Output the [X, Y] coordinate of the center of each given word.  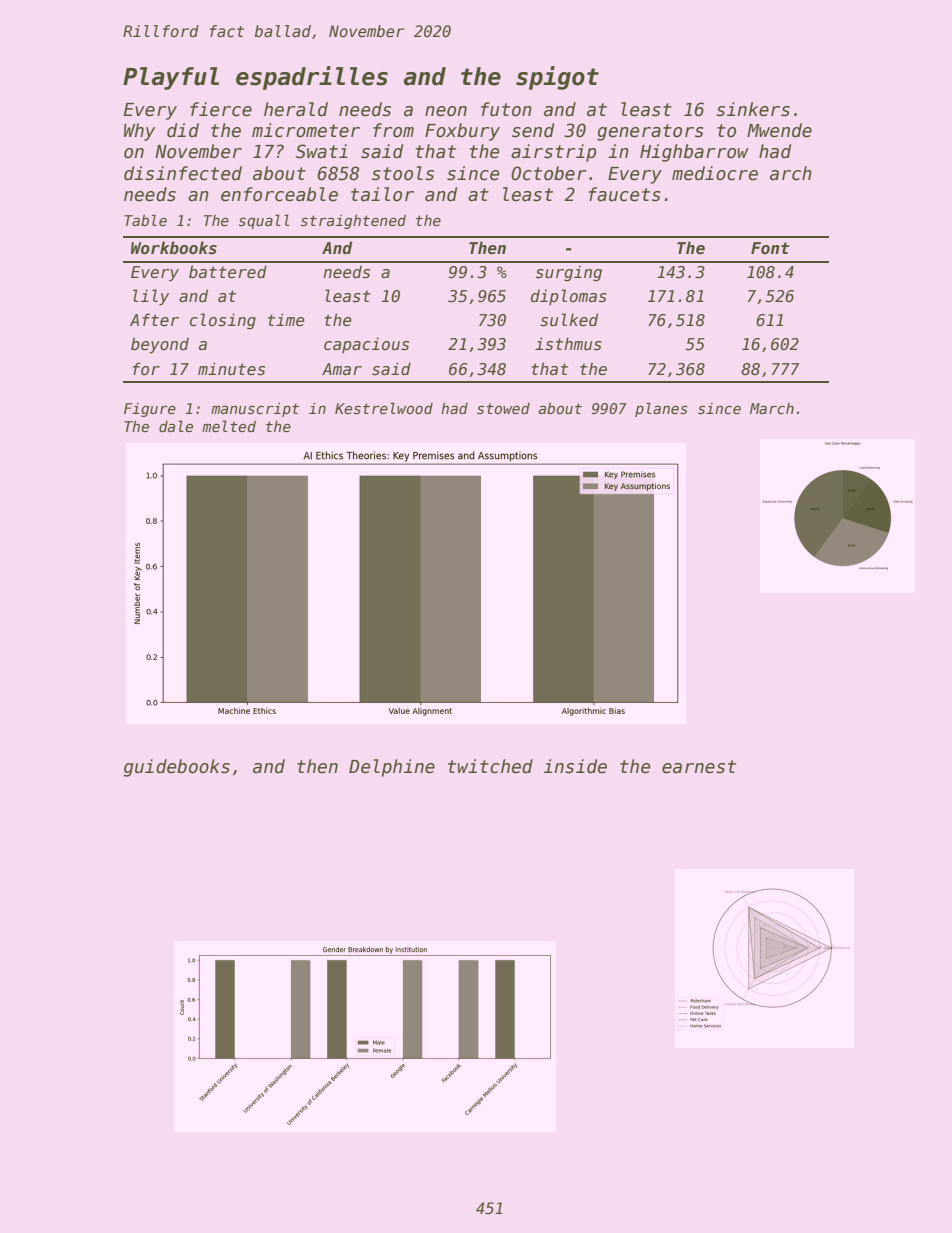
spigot [557, 78]
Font [770, 248]
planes [661, 409]
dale [176, 426]
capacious [366, 345]
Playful [171, 78]
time [286, 320]
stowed [503, 408]
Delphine [392, 768]
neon [446, 111]
